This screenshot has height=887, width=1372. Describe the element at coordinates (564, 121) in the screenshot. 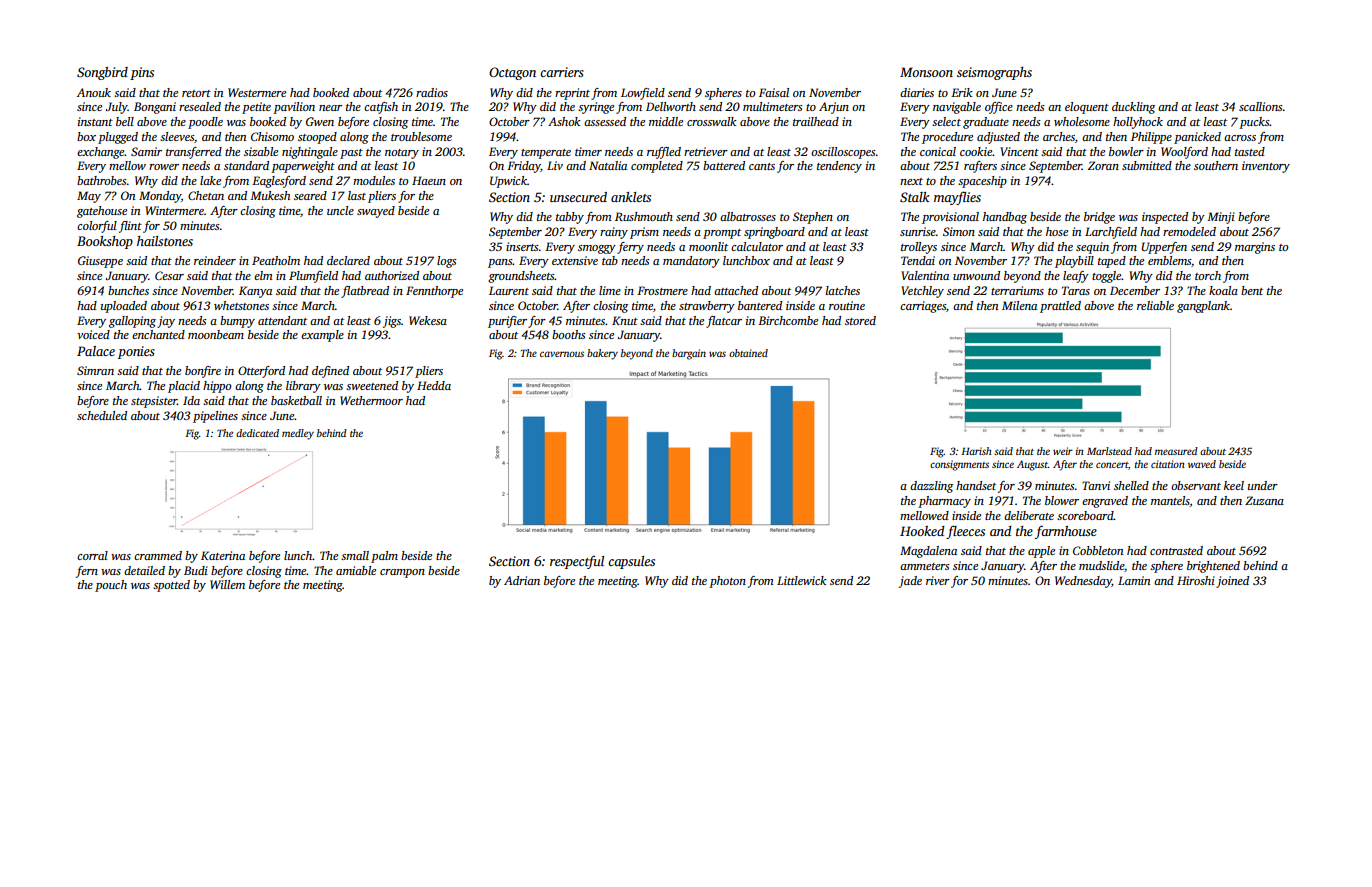

I see `Ashok` at that location.
